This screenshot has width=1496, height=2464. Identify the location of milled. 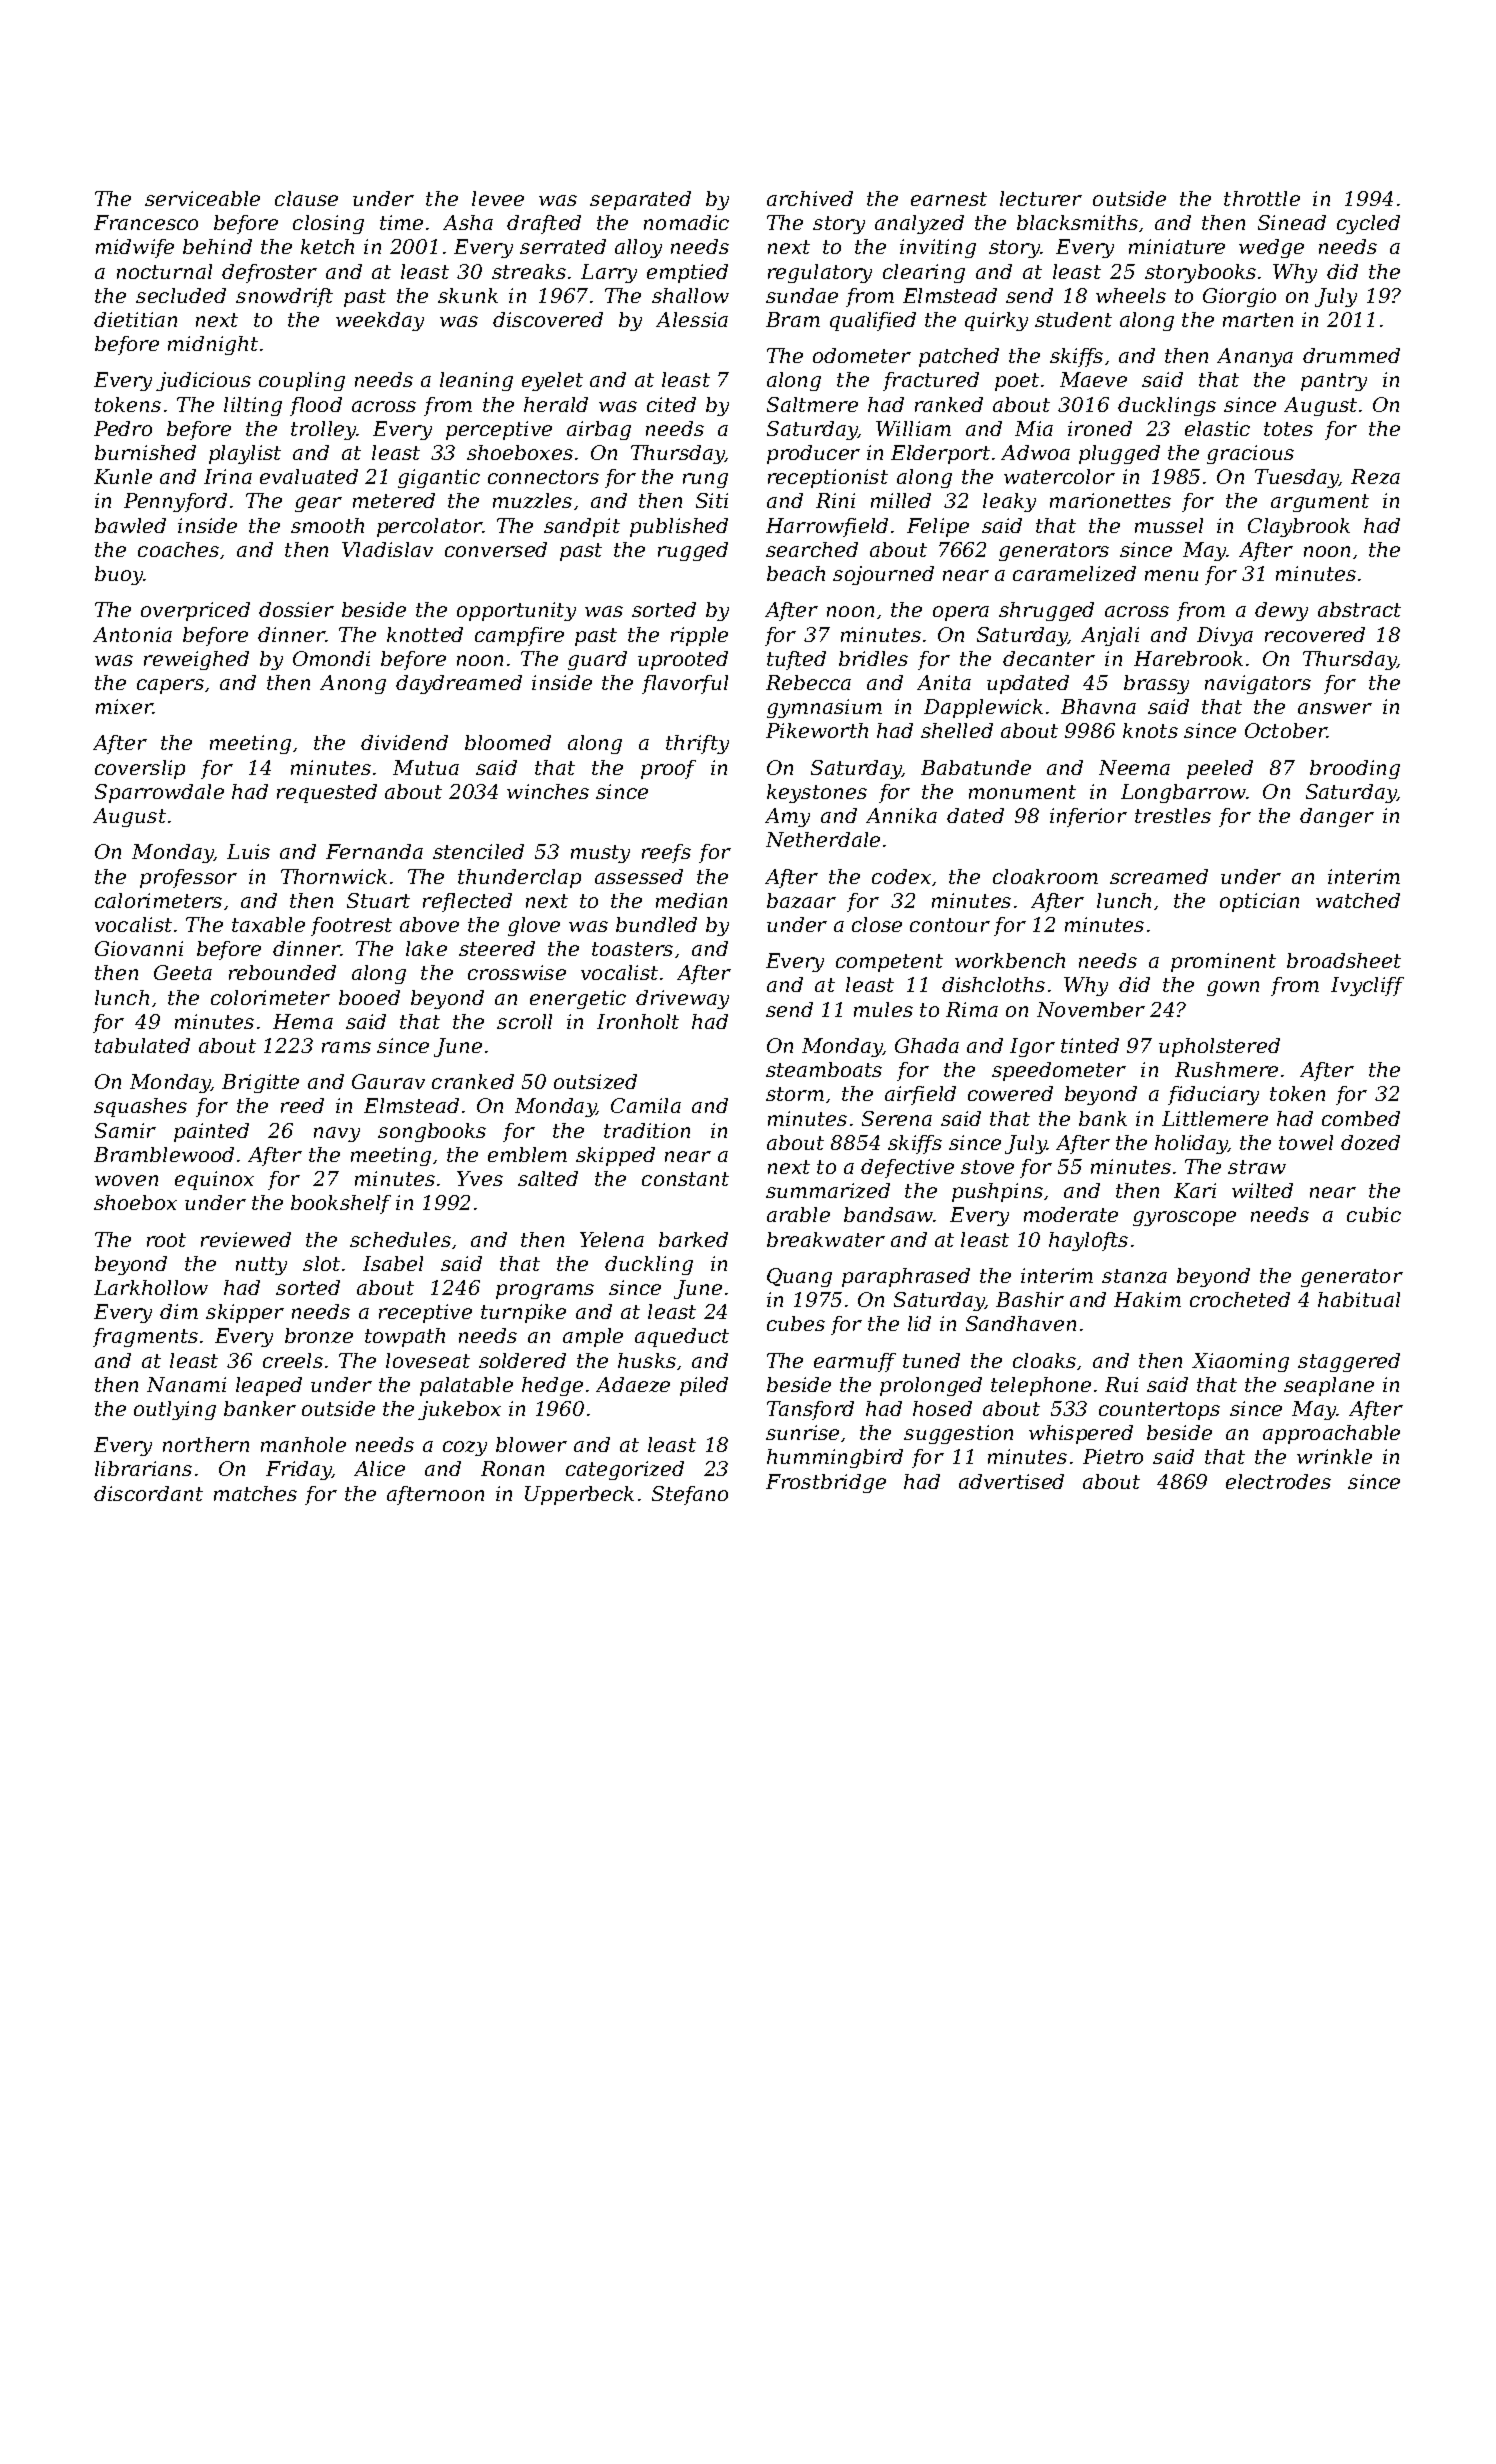
(901, 500).
